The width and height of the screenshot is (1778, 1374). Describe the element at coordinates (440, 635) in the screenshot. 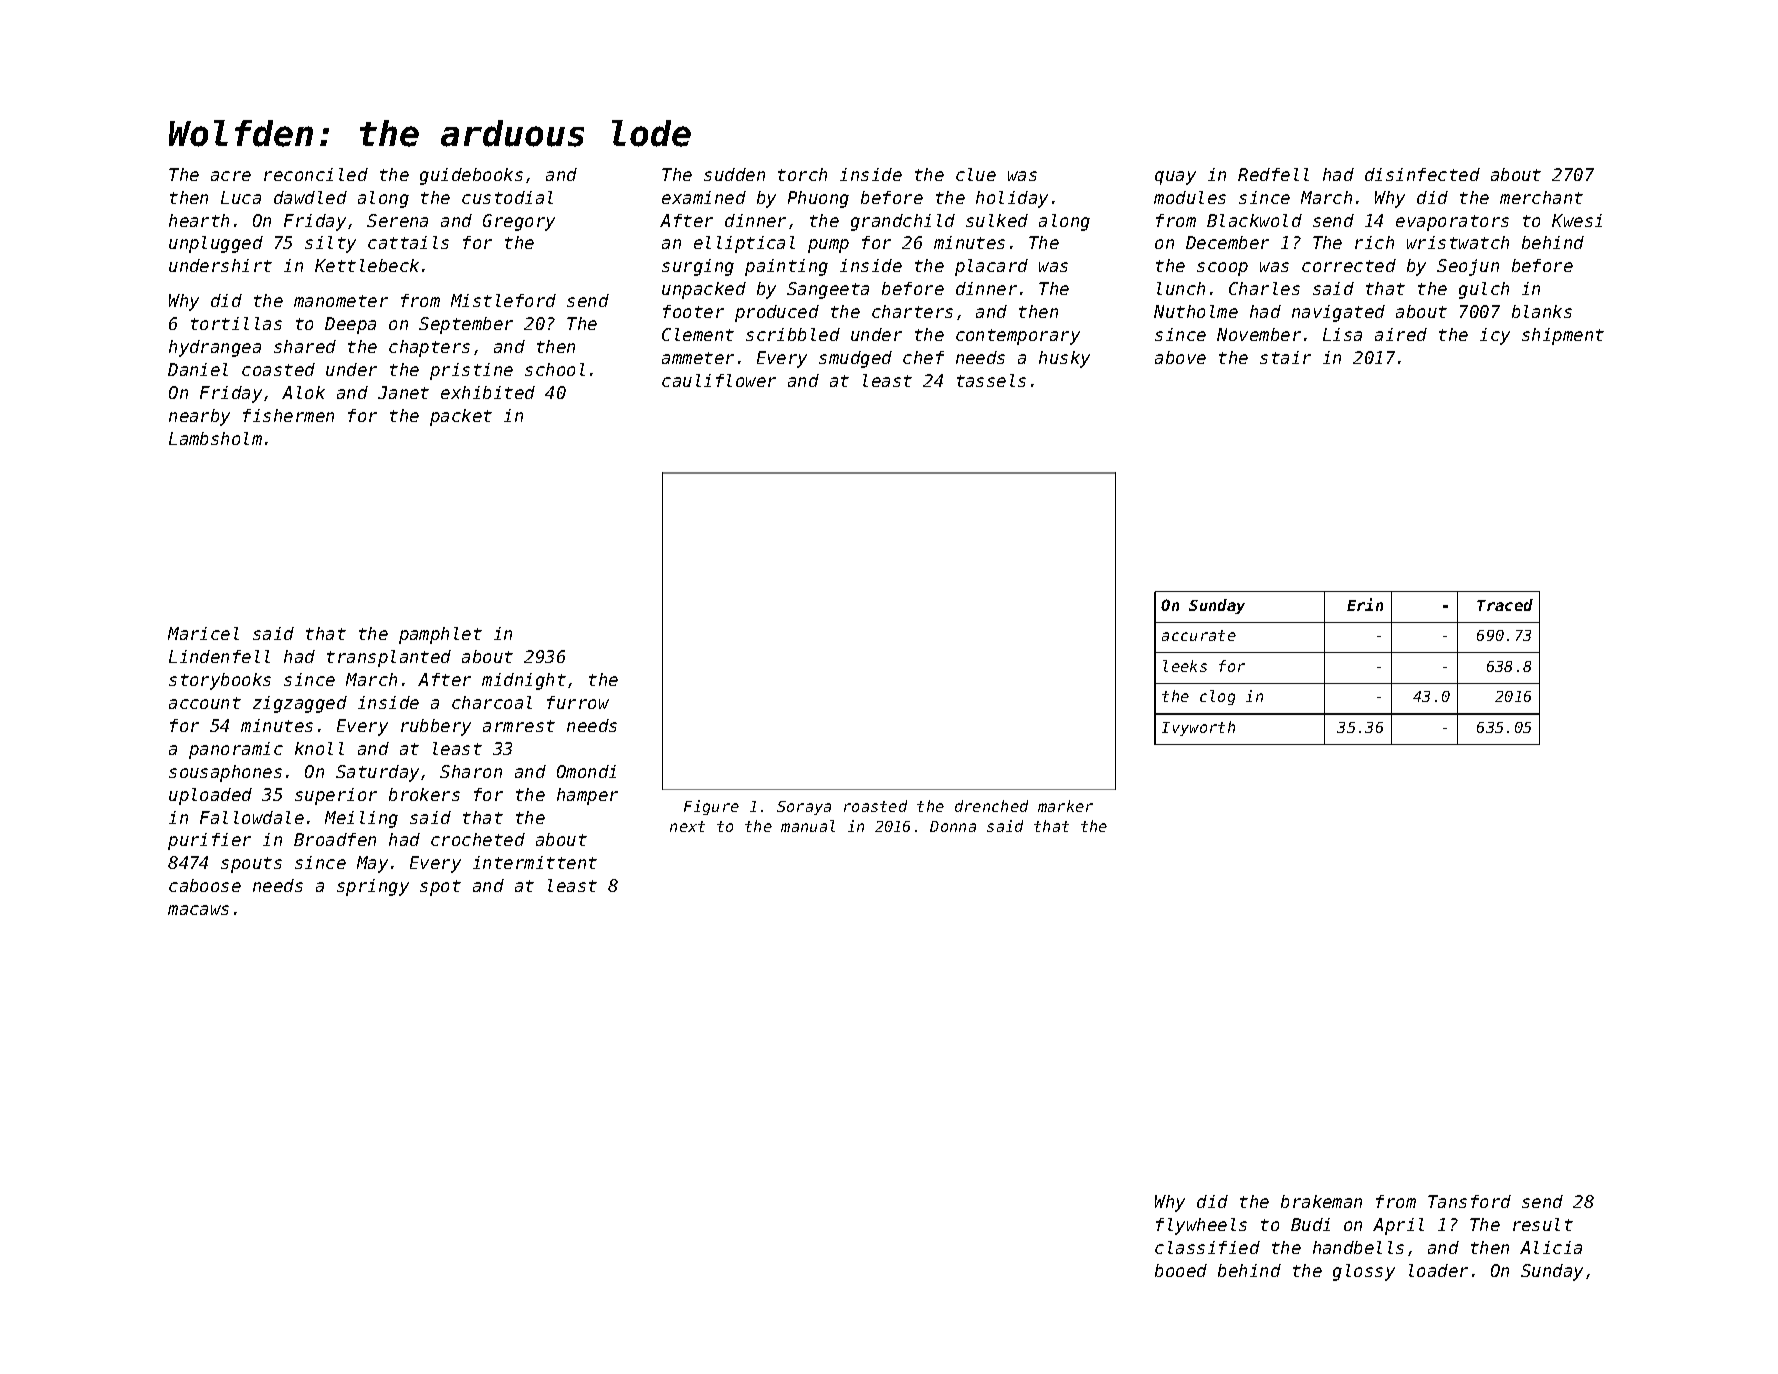

I see `pamphlet` at that location.
